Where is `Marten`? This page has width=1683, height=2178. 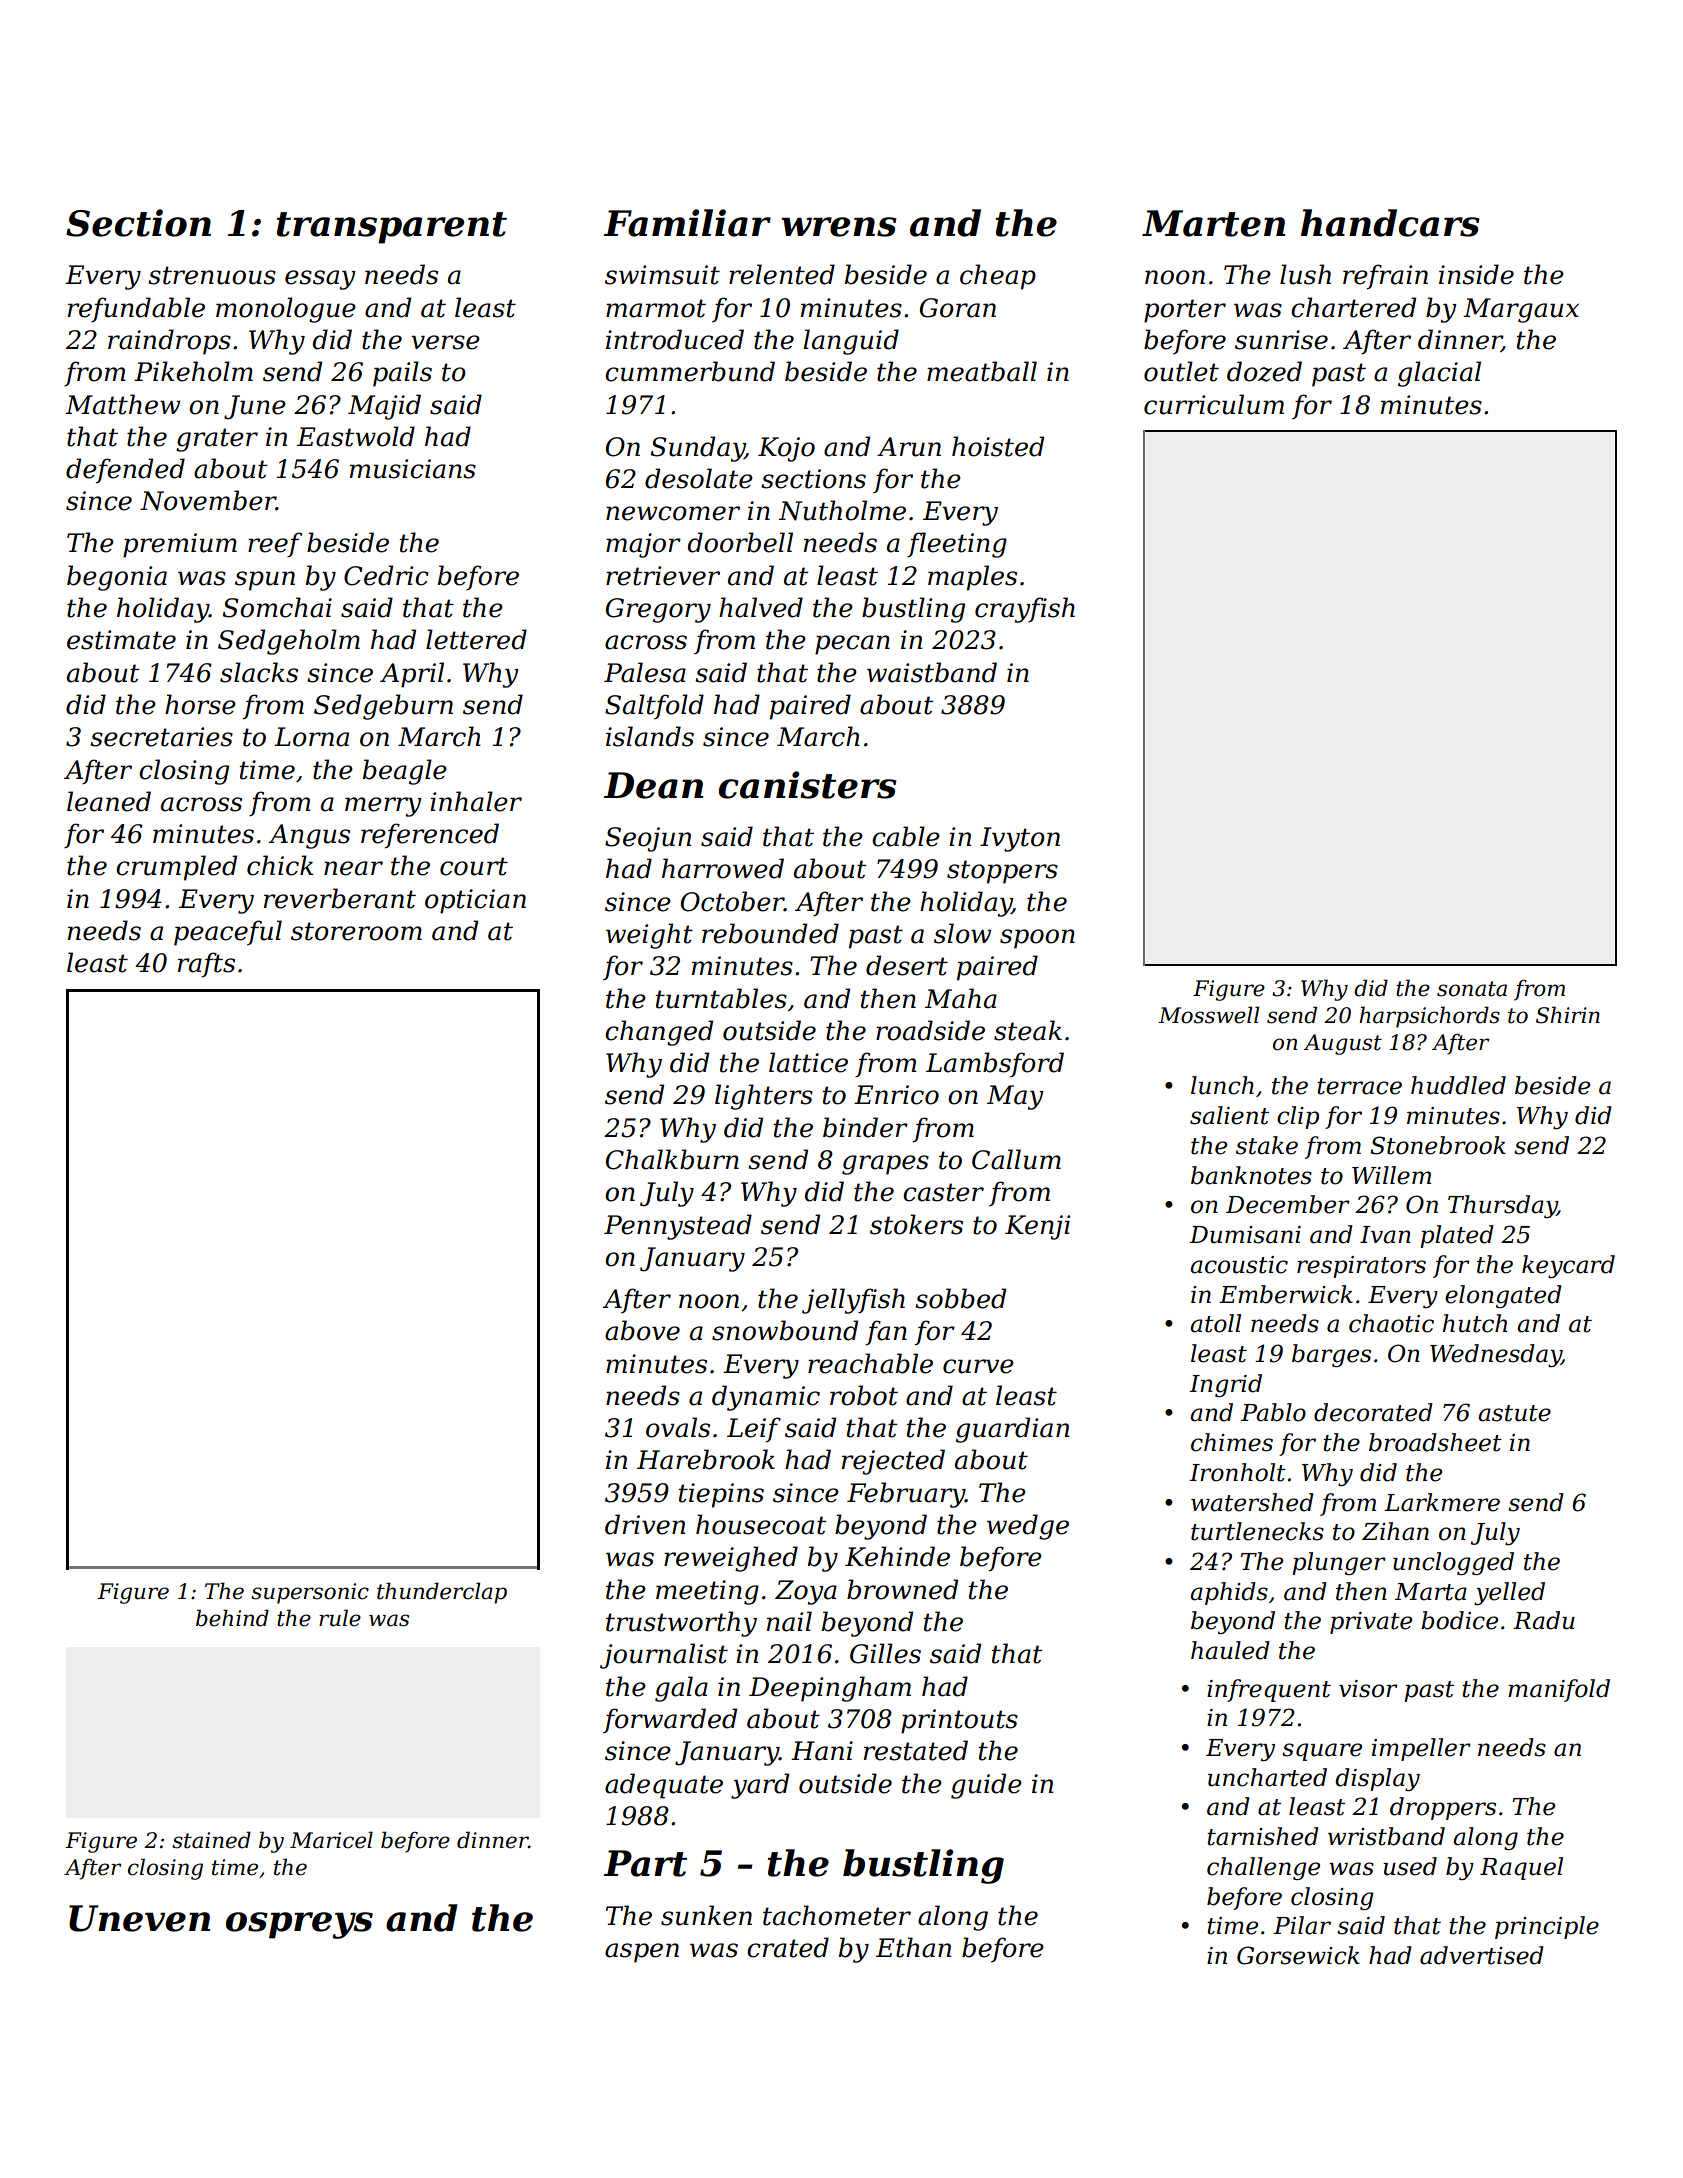 Marten is located at coordinates (1214, 223).
